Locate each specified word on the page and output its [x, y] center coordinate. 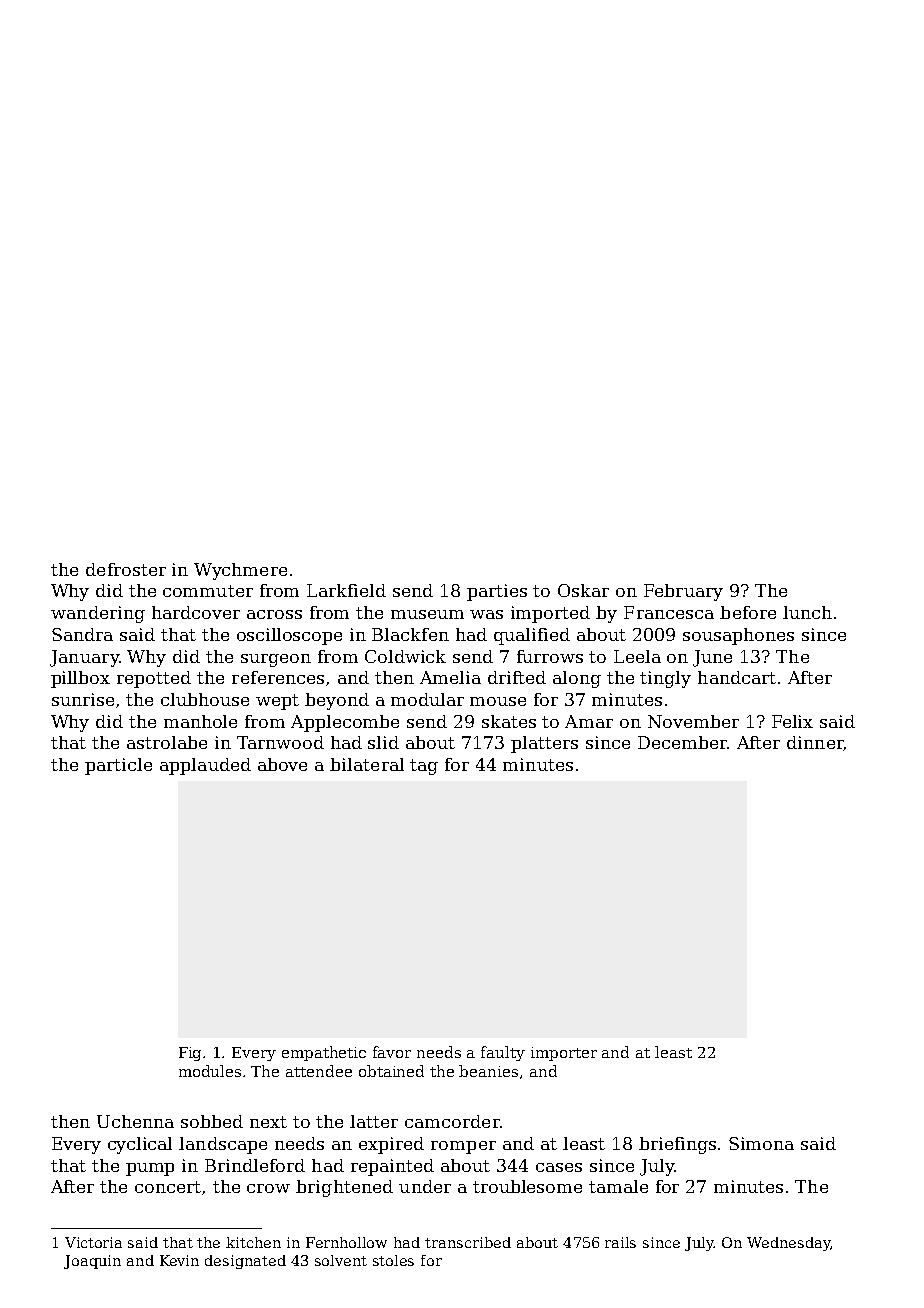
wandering [98, 614]
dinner [815, 743]
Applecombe [345, 723]
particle [118, 766]
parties [497, 592]
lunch [807, 612]
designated [245, 1262]
